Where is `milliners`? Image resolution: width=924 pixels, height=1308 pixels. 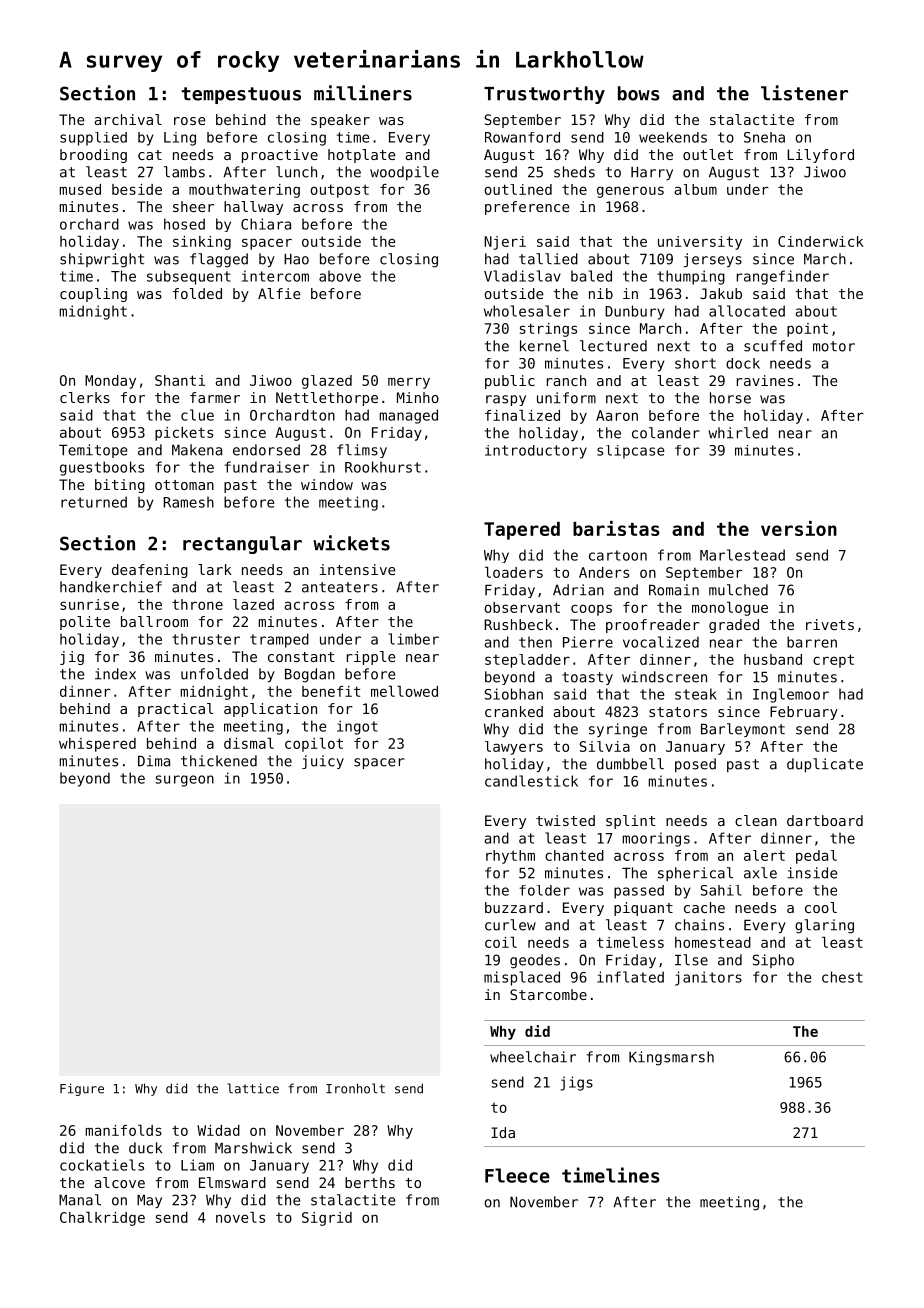 milliners is located at coordinates (363, 93).
